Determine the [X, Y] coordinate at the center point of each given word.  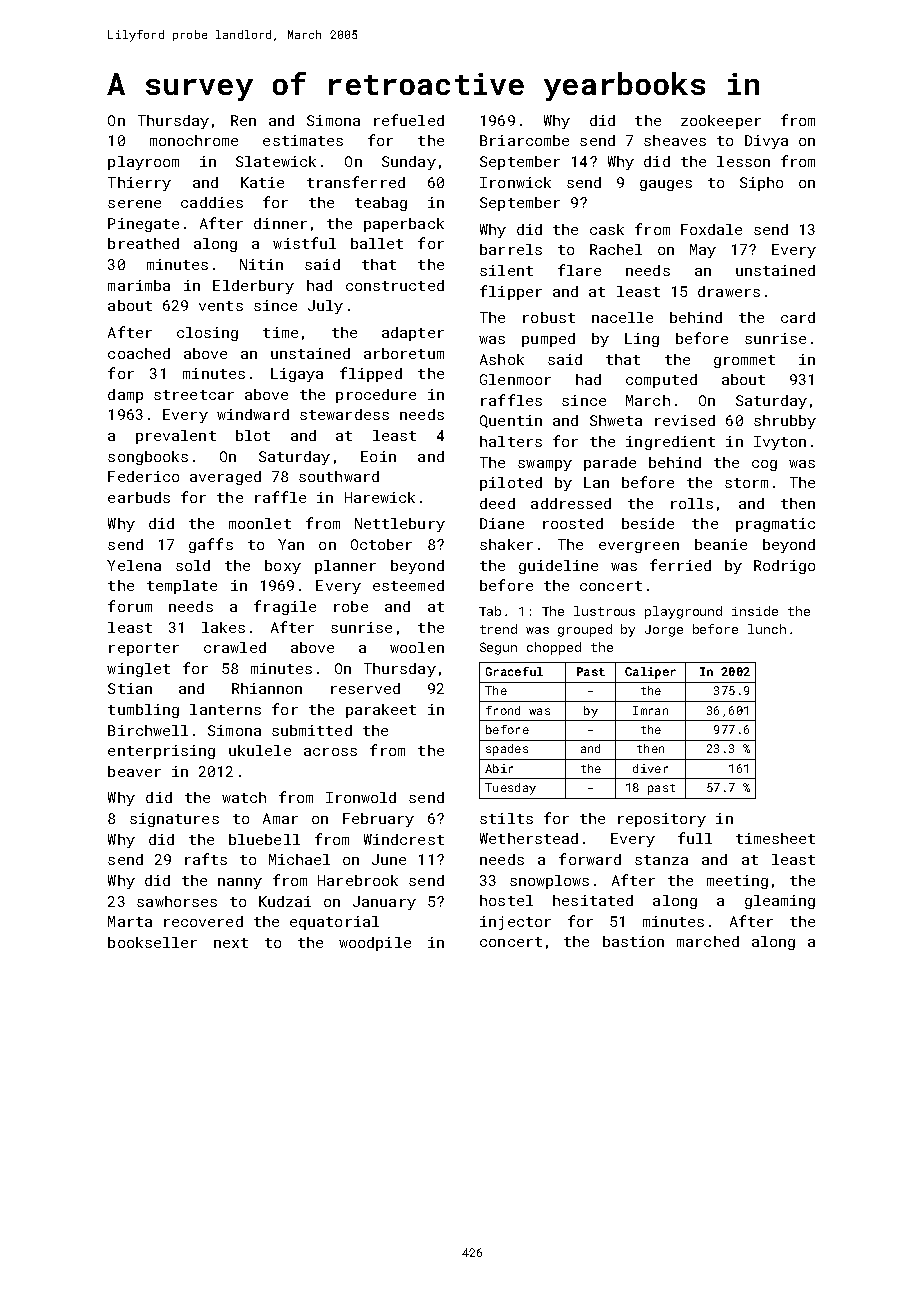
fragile [285, 607]
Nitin [261, 264]
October [381, 544]
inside [755, 611]
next [231, 943]
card [798, 317]
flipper [511, 292]
